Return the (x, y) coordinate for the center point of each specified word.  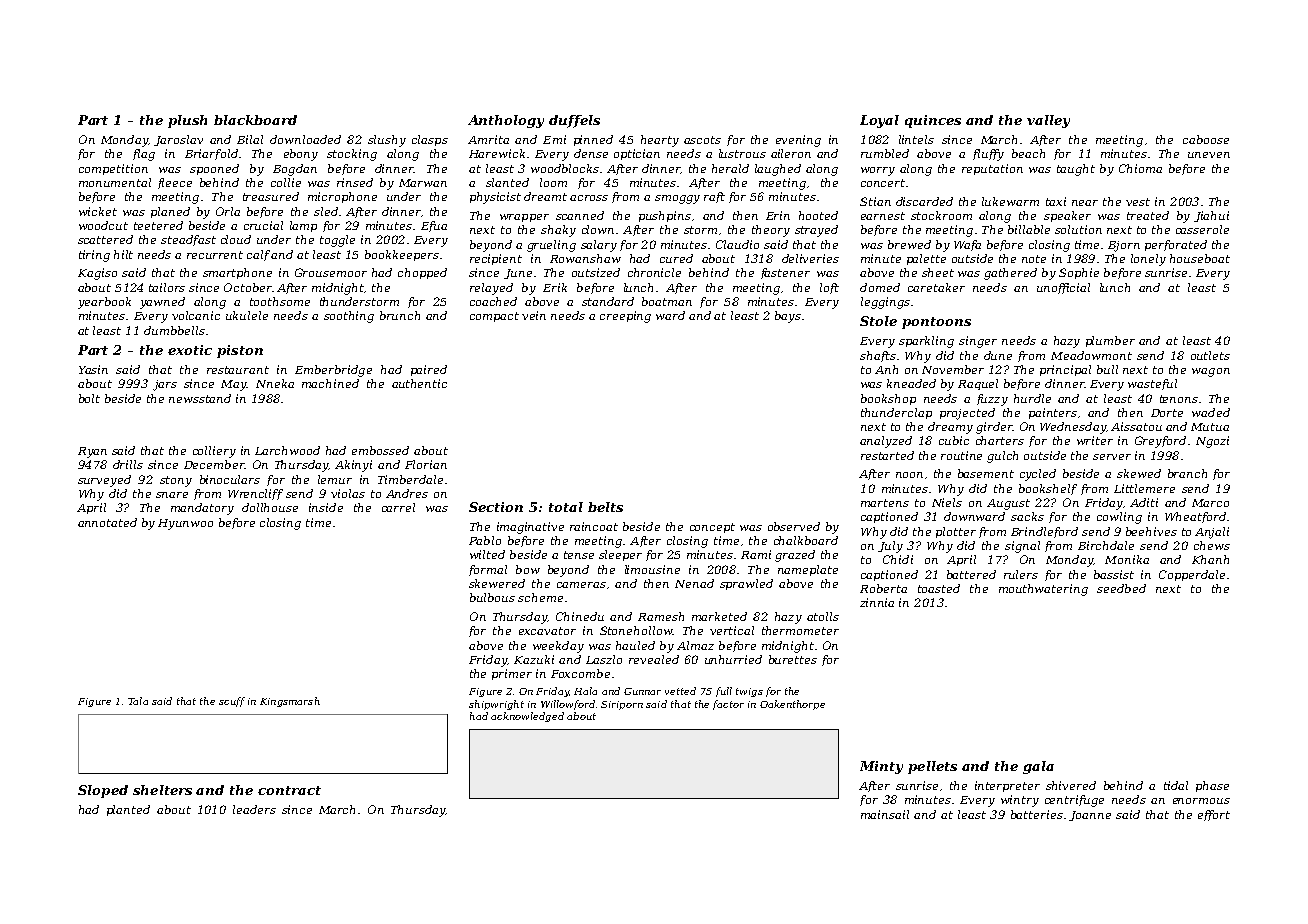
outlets (1210, 355)
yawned (162, 303)
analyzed (886, 442)
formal (488, 570)
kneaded (911, 383)
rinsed (355, 182)
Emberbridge (333, 371)
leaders (254, 809)
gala (1038, 767)
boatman (667, 301)
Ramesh (661, 616)
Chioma (1140, 168)
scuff (232, 702)
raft (714, 197)
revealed (654, 659)
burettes (793, 659)
